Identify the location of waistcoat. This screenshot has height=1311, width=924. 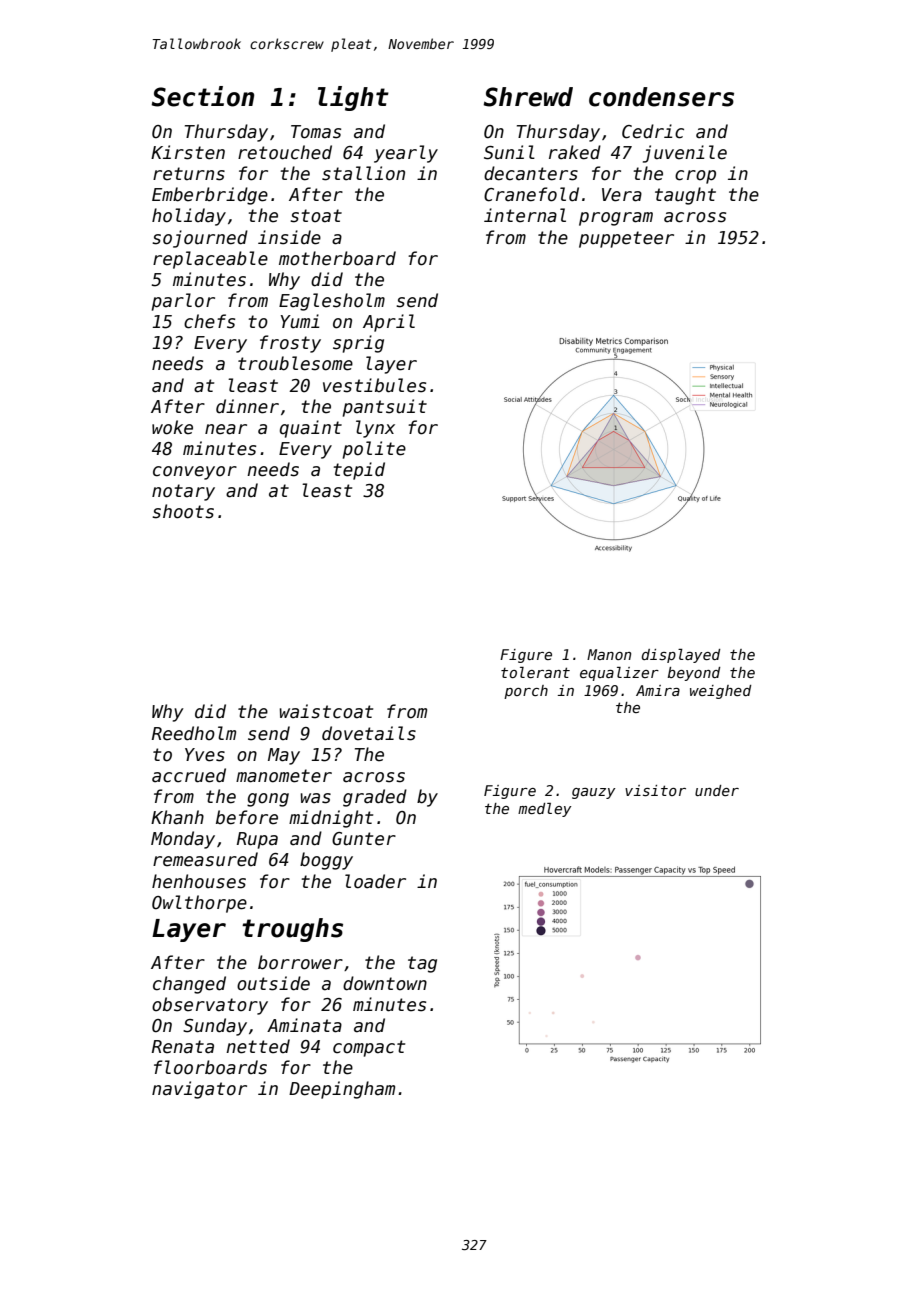
(326, 711).
